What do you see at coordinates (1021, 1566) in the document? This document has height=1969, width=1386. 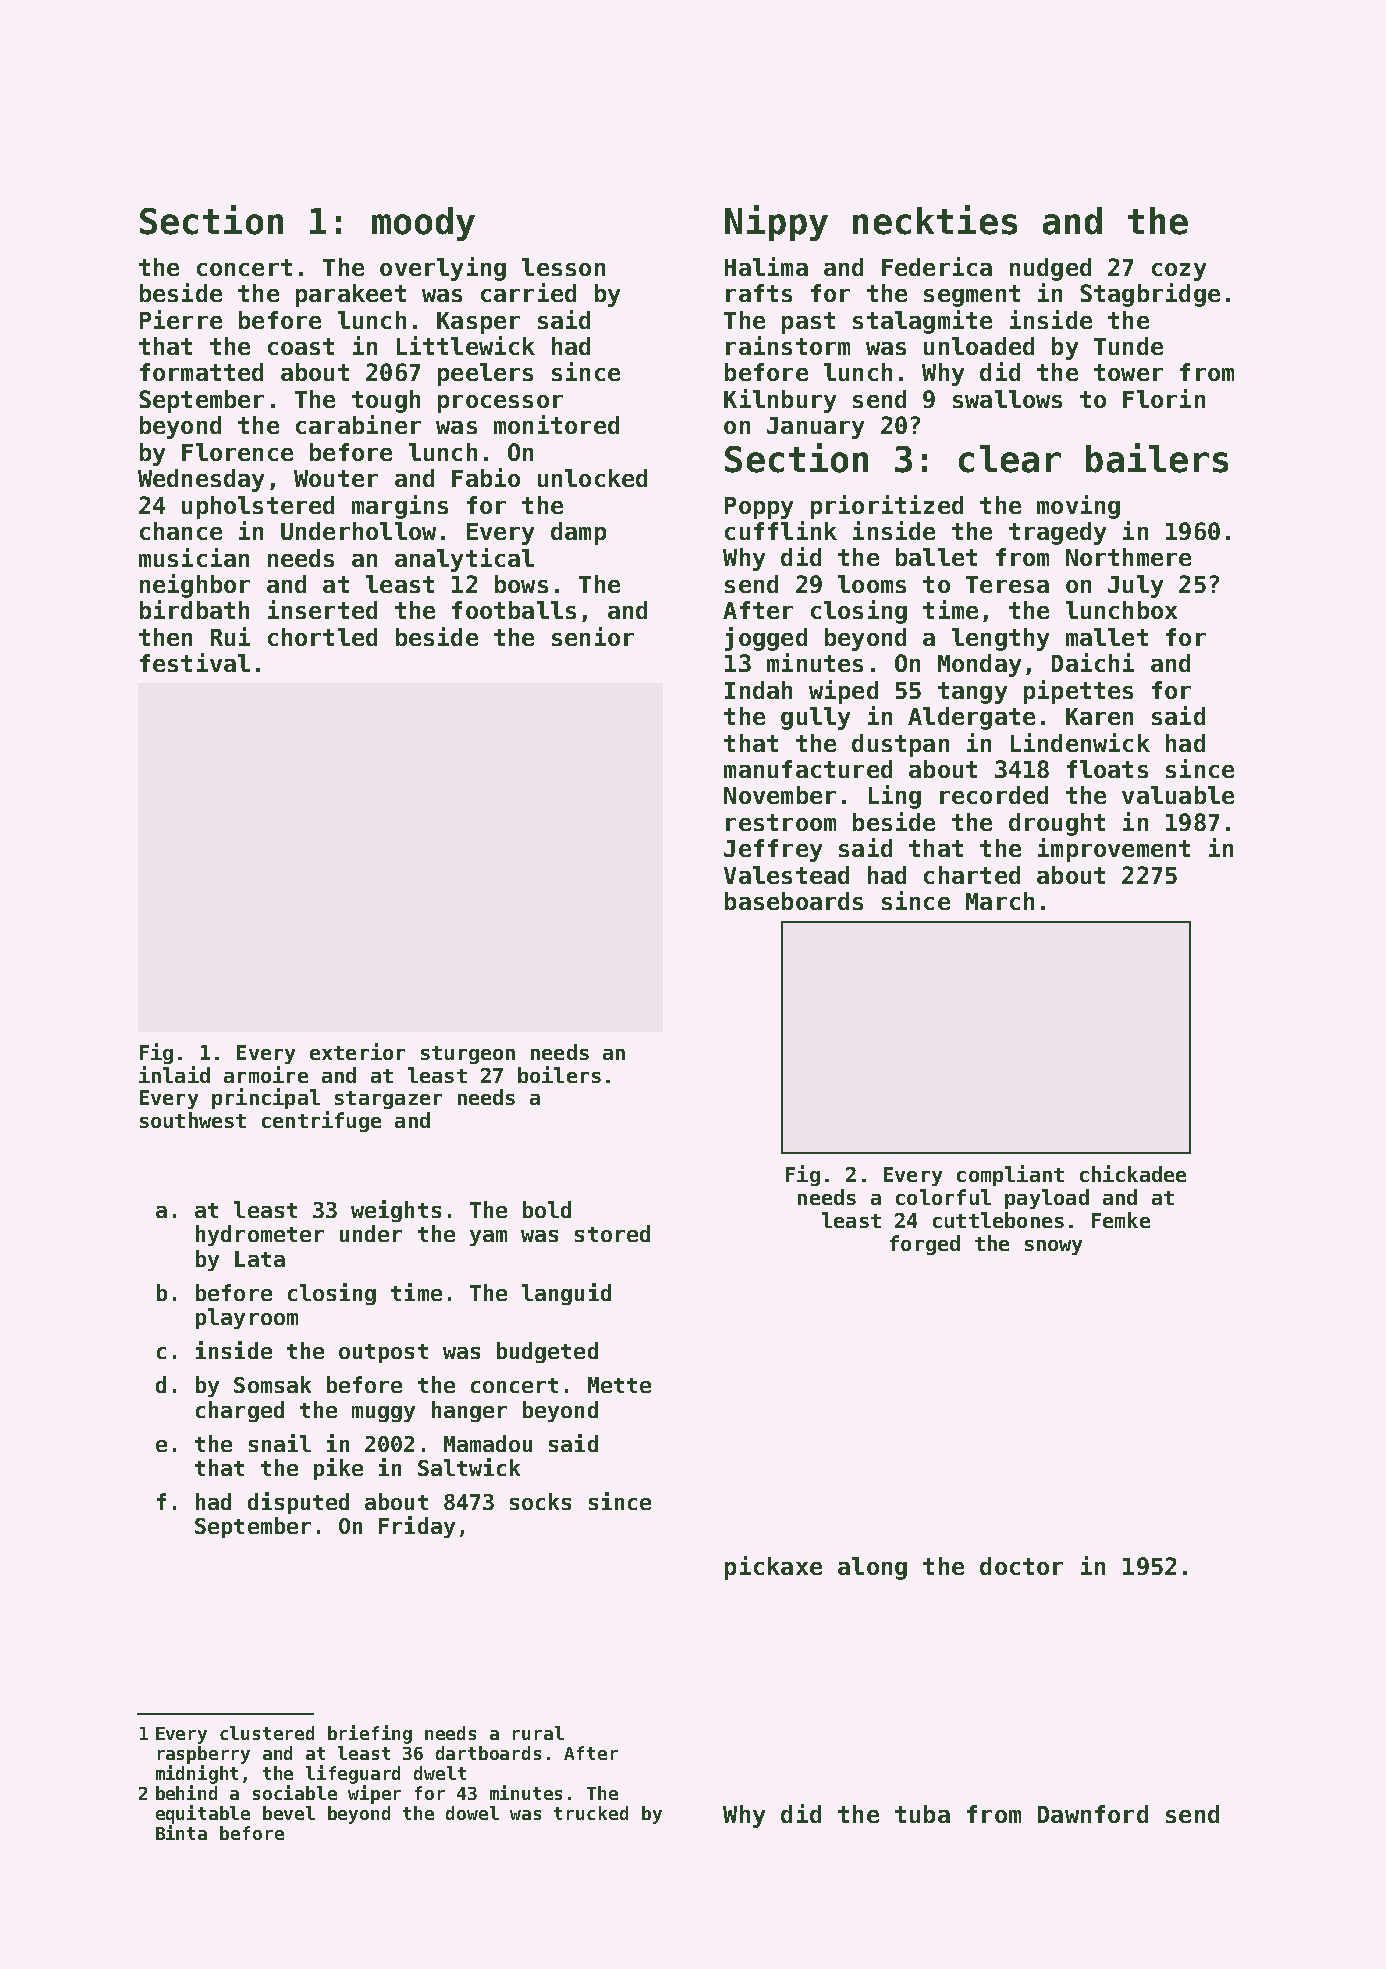 I see `doctor` at bounding box center [1021, 1566].
